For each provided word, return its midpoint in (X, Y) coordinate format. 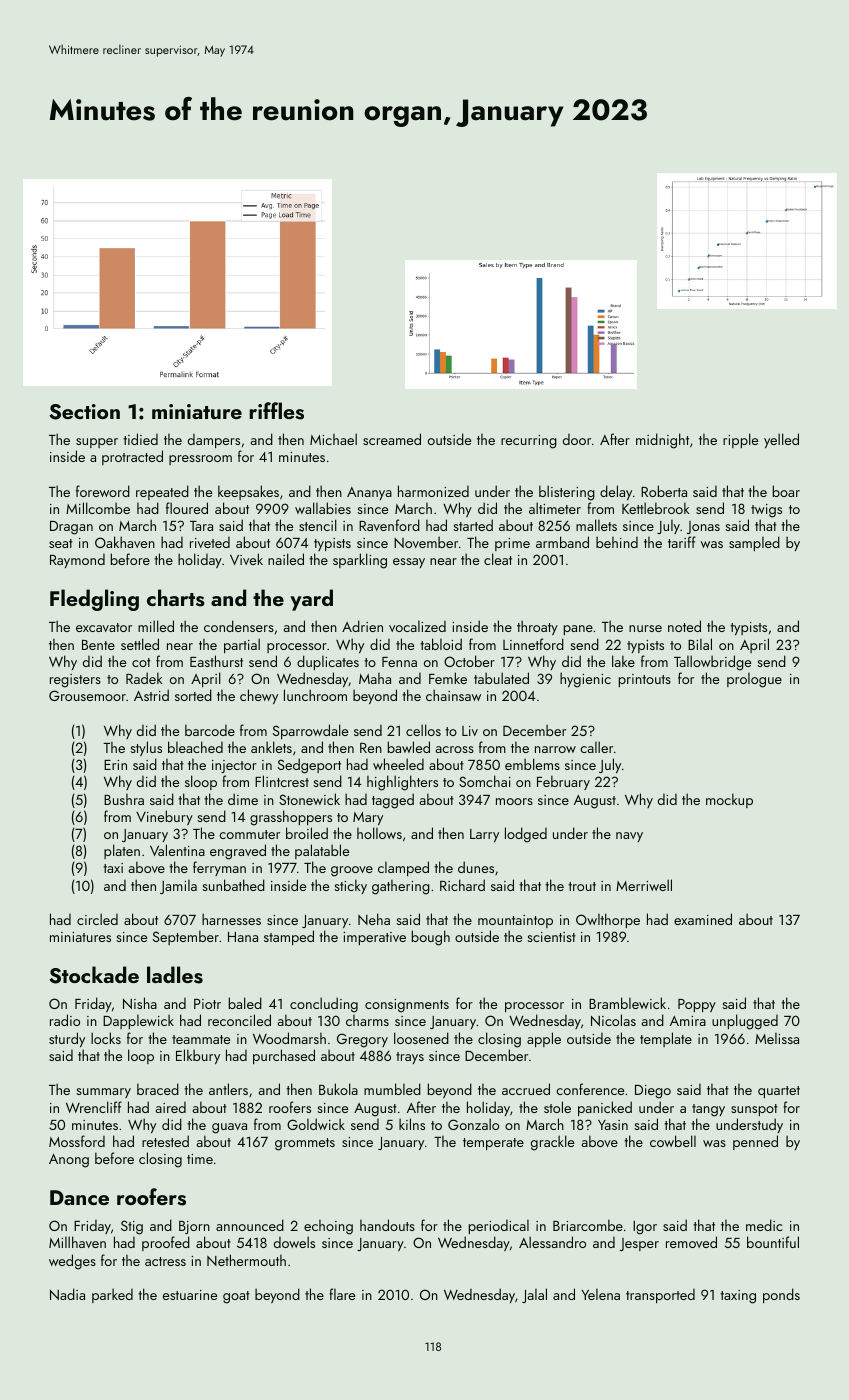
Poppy (697, 1005)
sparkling (360, 561)
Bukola (338, 1089)
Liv (470, 731)
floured (187, 508)
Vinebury (164, 817)
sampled (754, 543)
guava (229, 1128)
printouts (645, 680)
